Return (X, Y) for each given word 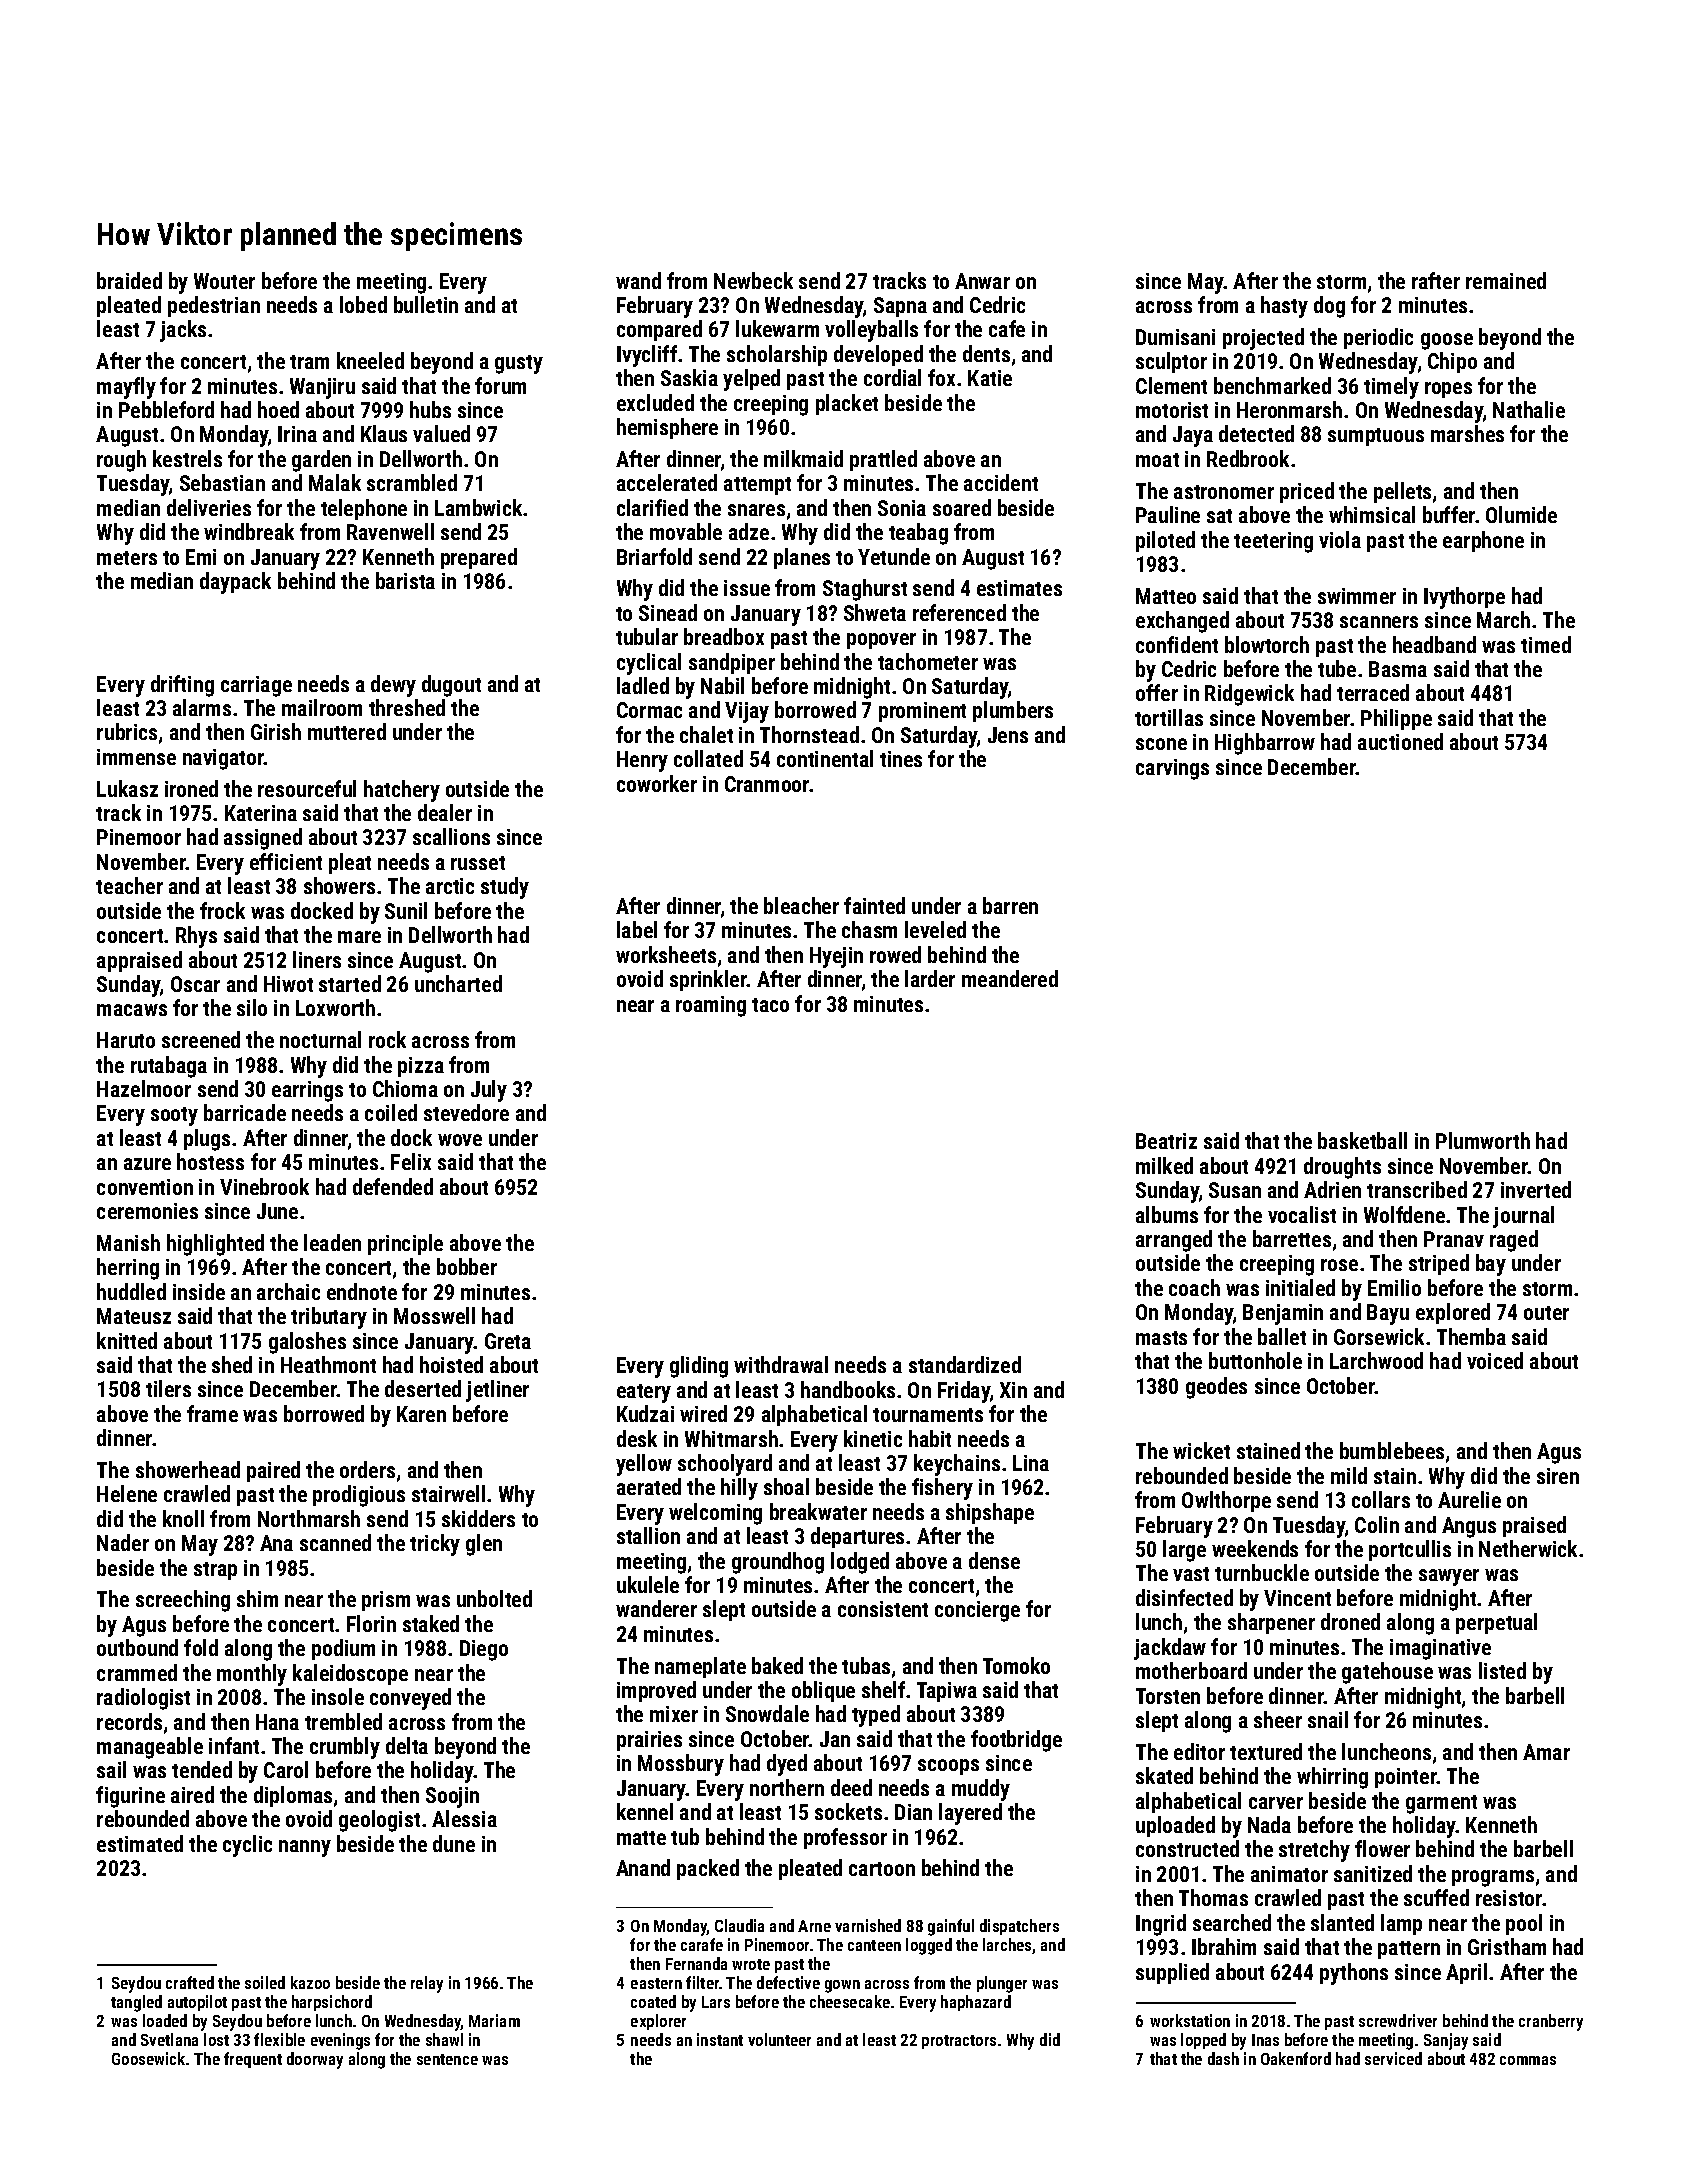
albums (1167, 1214)
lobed (363, 304)
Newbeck (753, 280)
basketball (1362, 1140)
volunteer (779, 2039)
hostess (210, 1161)
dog (1329, 307)
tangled (136, 2003)
